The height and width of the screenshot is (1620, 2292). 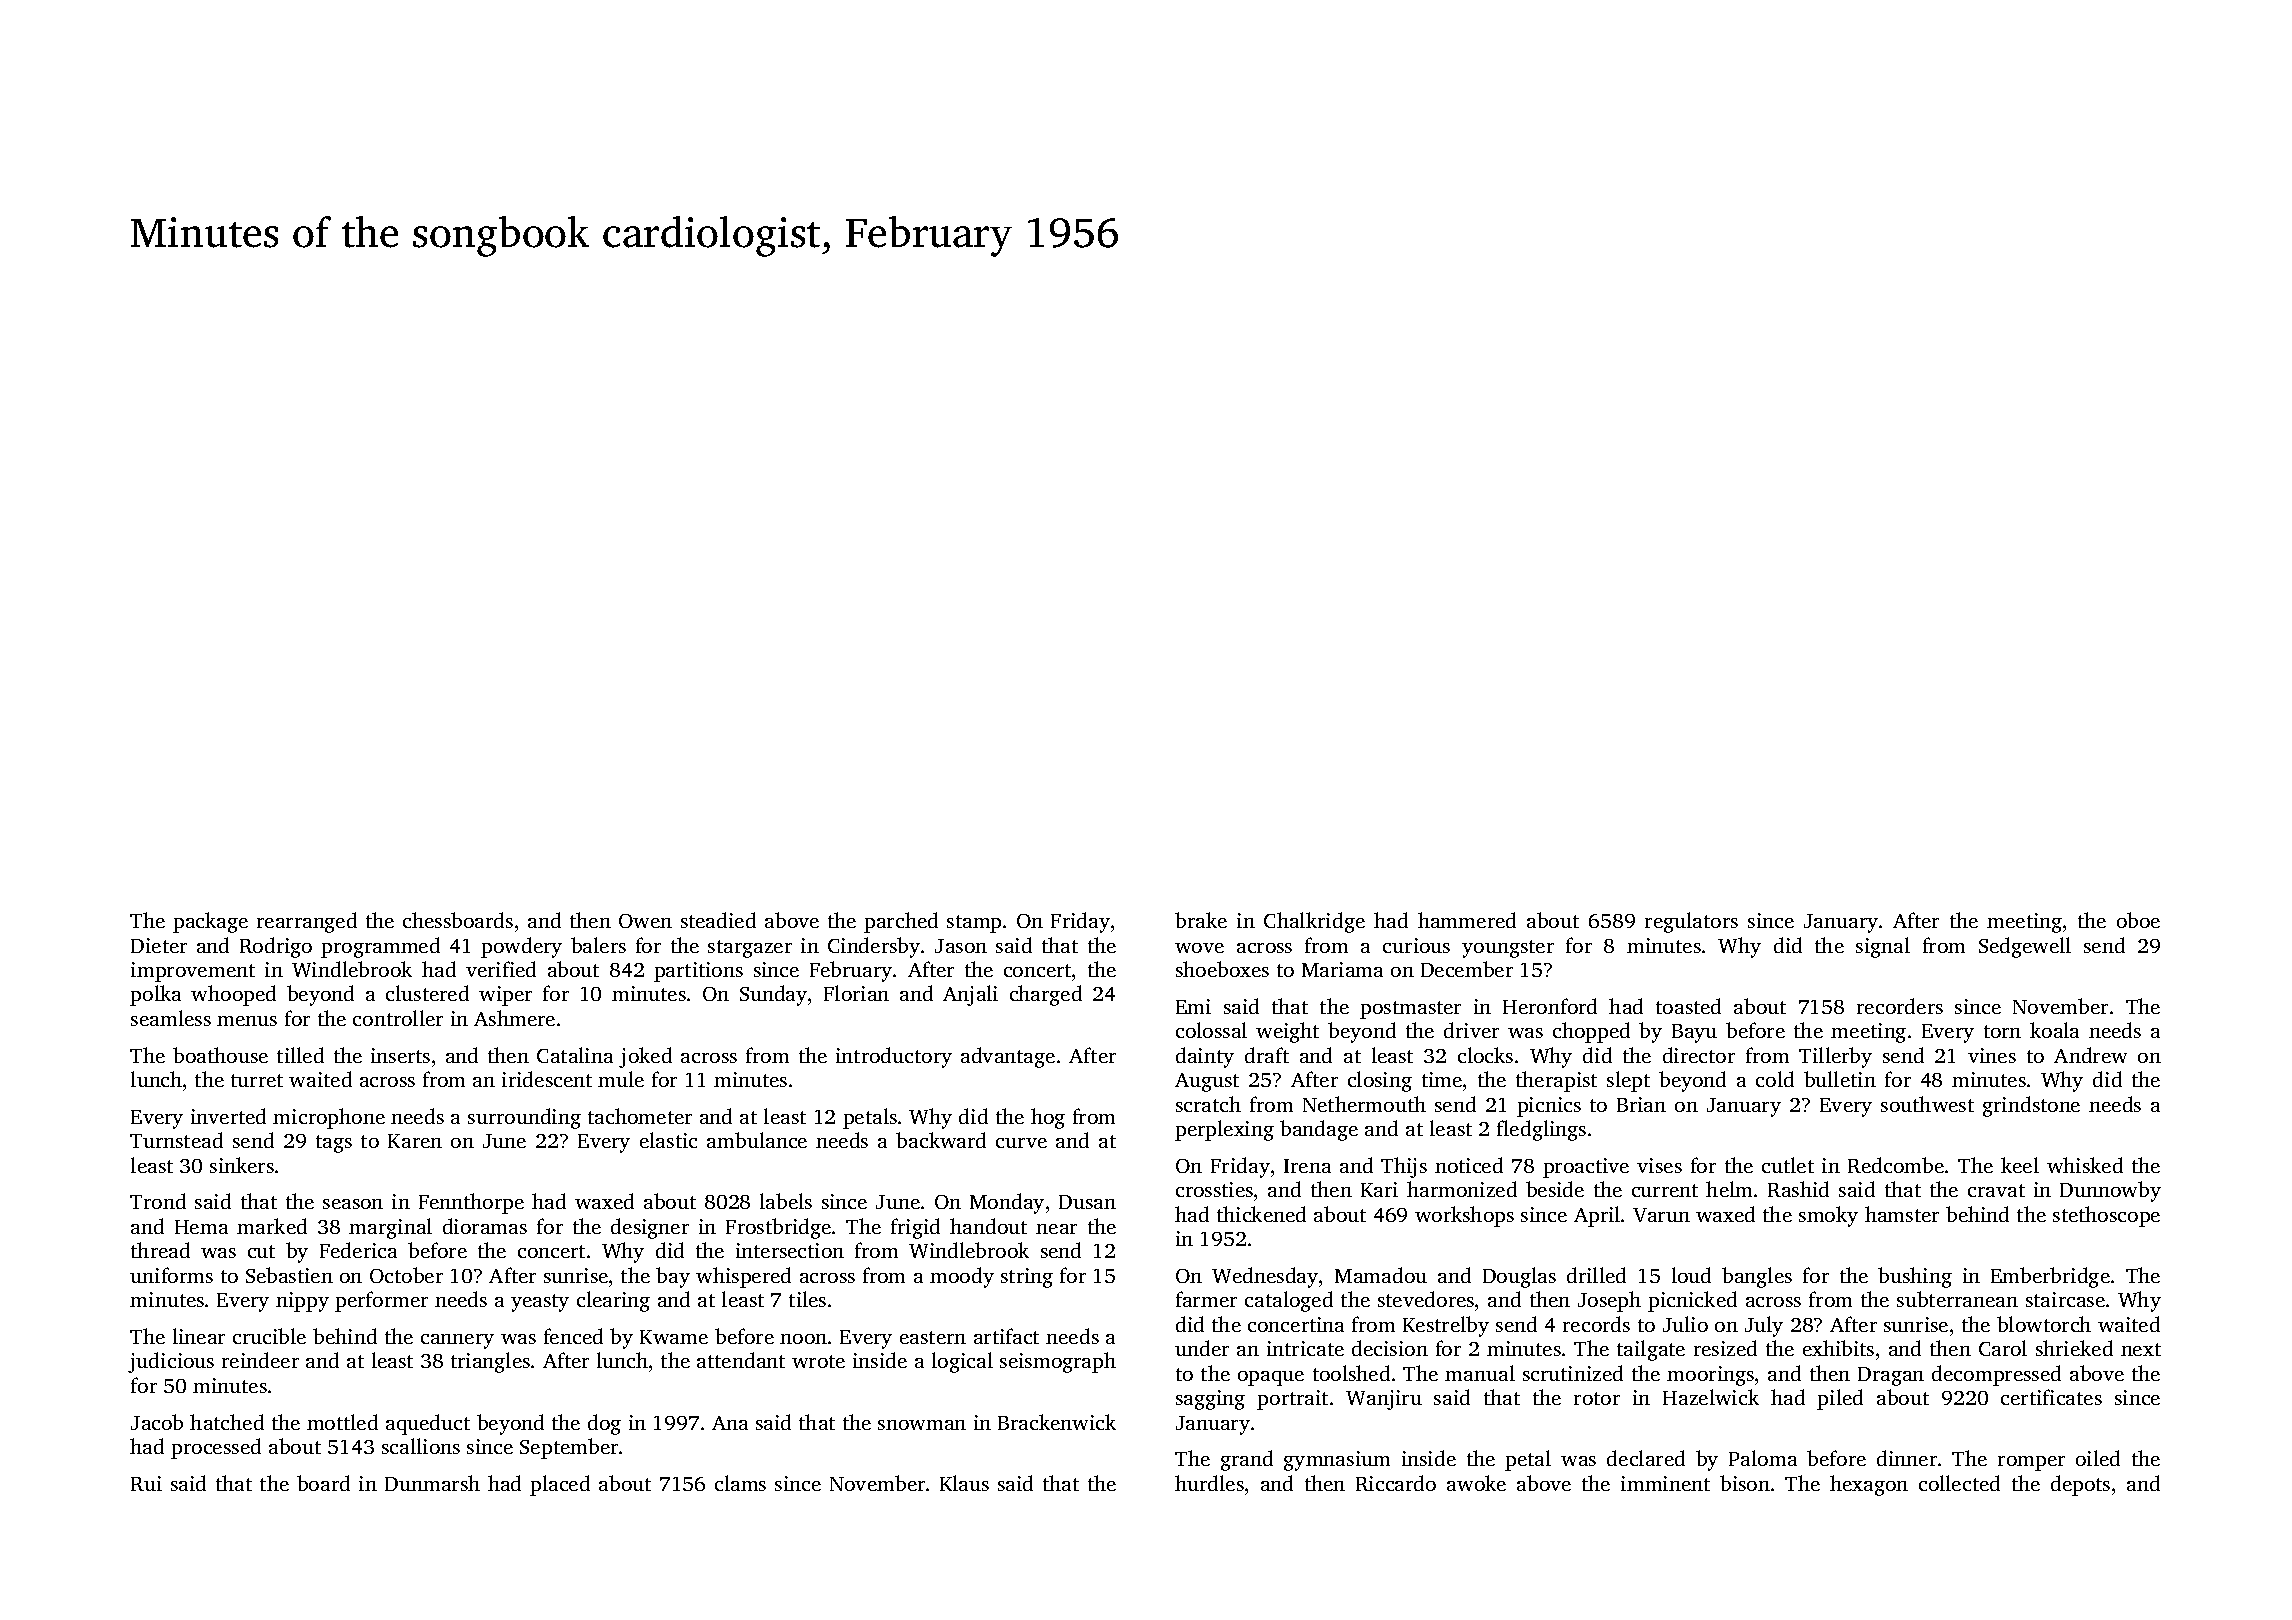 What do you see at coordinates (171, 1362) in the screenshot?
I see `judicious` at bounding box center [171, 1362].
